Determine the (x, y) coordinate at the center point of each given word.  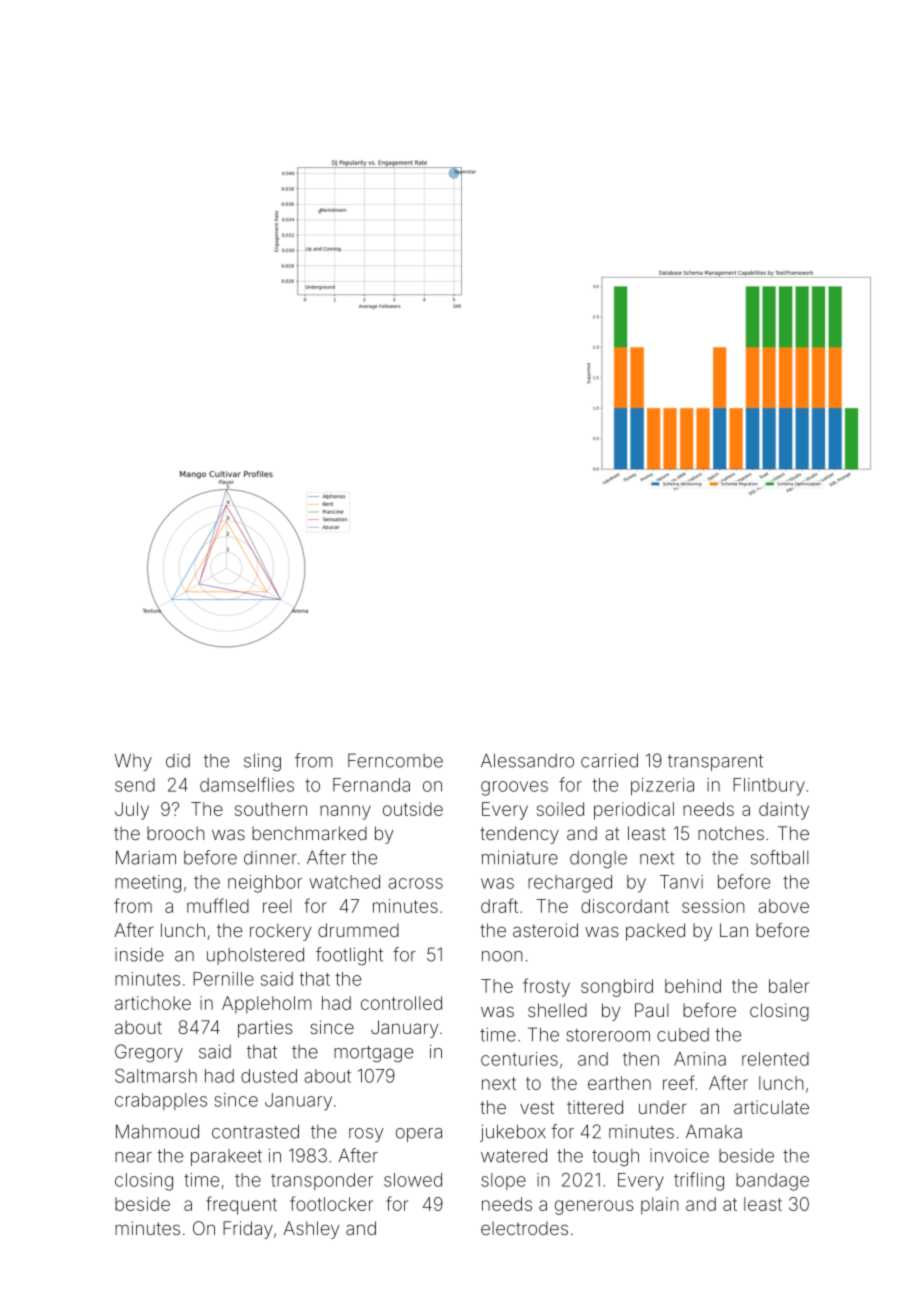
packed (655, 932)
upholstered (255, 956)
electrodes (524, 1228)
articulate (771, 1107)
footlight (349, 956)
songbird (617, 988)
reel (277, 906)
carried (609, 760)
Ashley (311, 1230)
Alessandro (527, 760)
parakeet (226, 1157)
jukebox (513, 1133)
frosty (546, 987)
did (178, 761)
